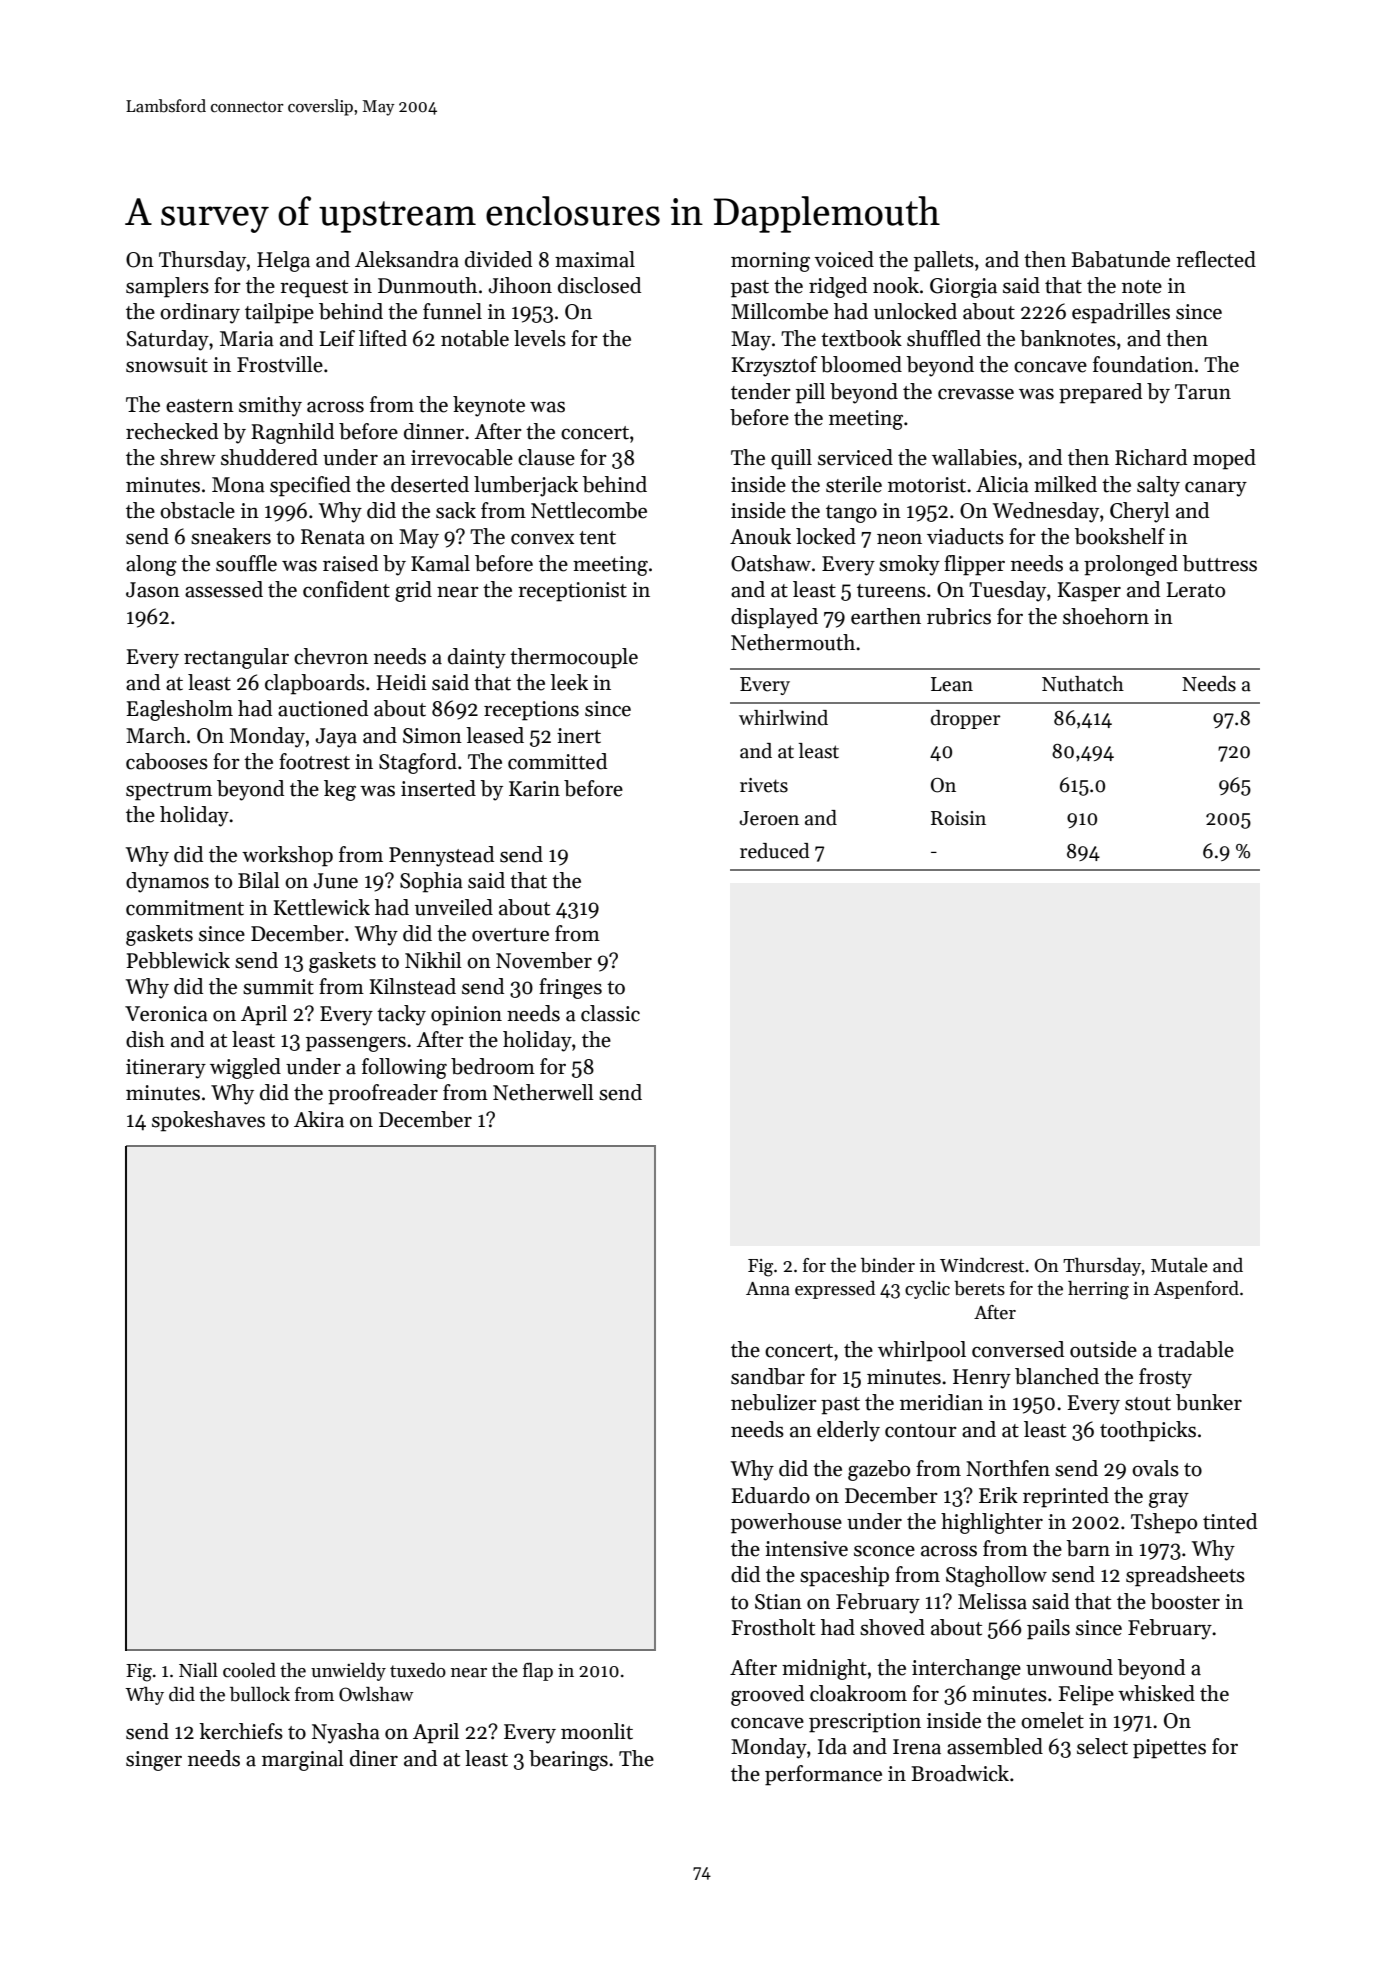 The width and height of the screenshot is (1386, 1969). Describe the element at coordinates (982, 1265) in the screenshot. I see `Windcrest` at that location.
